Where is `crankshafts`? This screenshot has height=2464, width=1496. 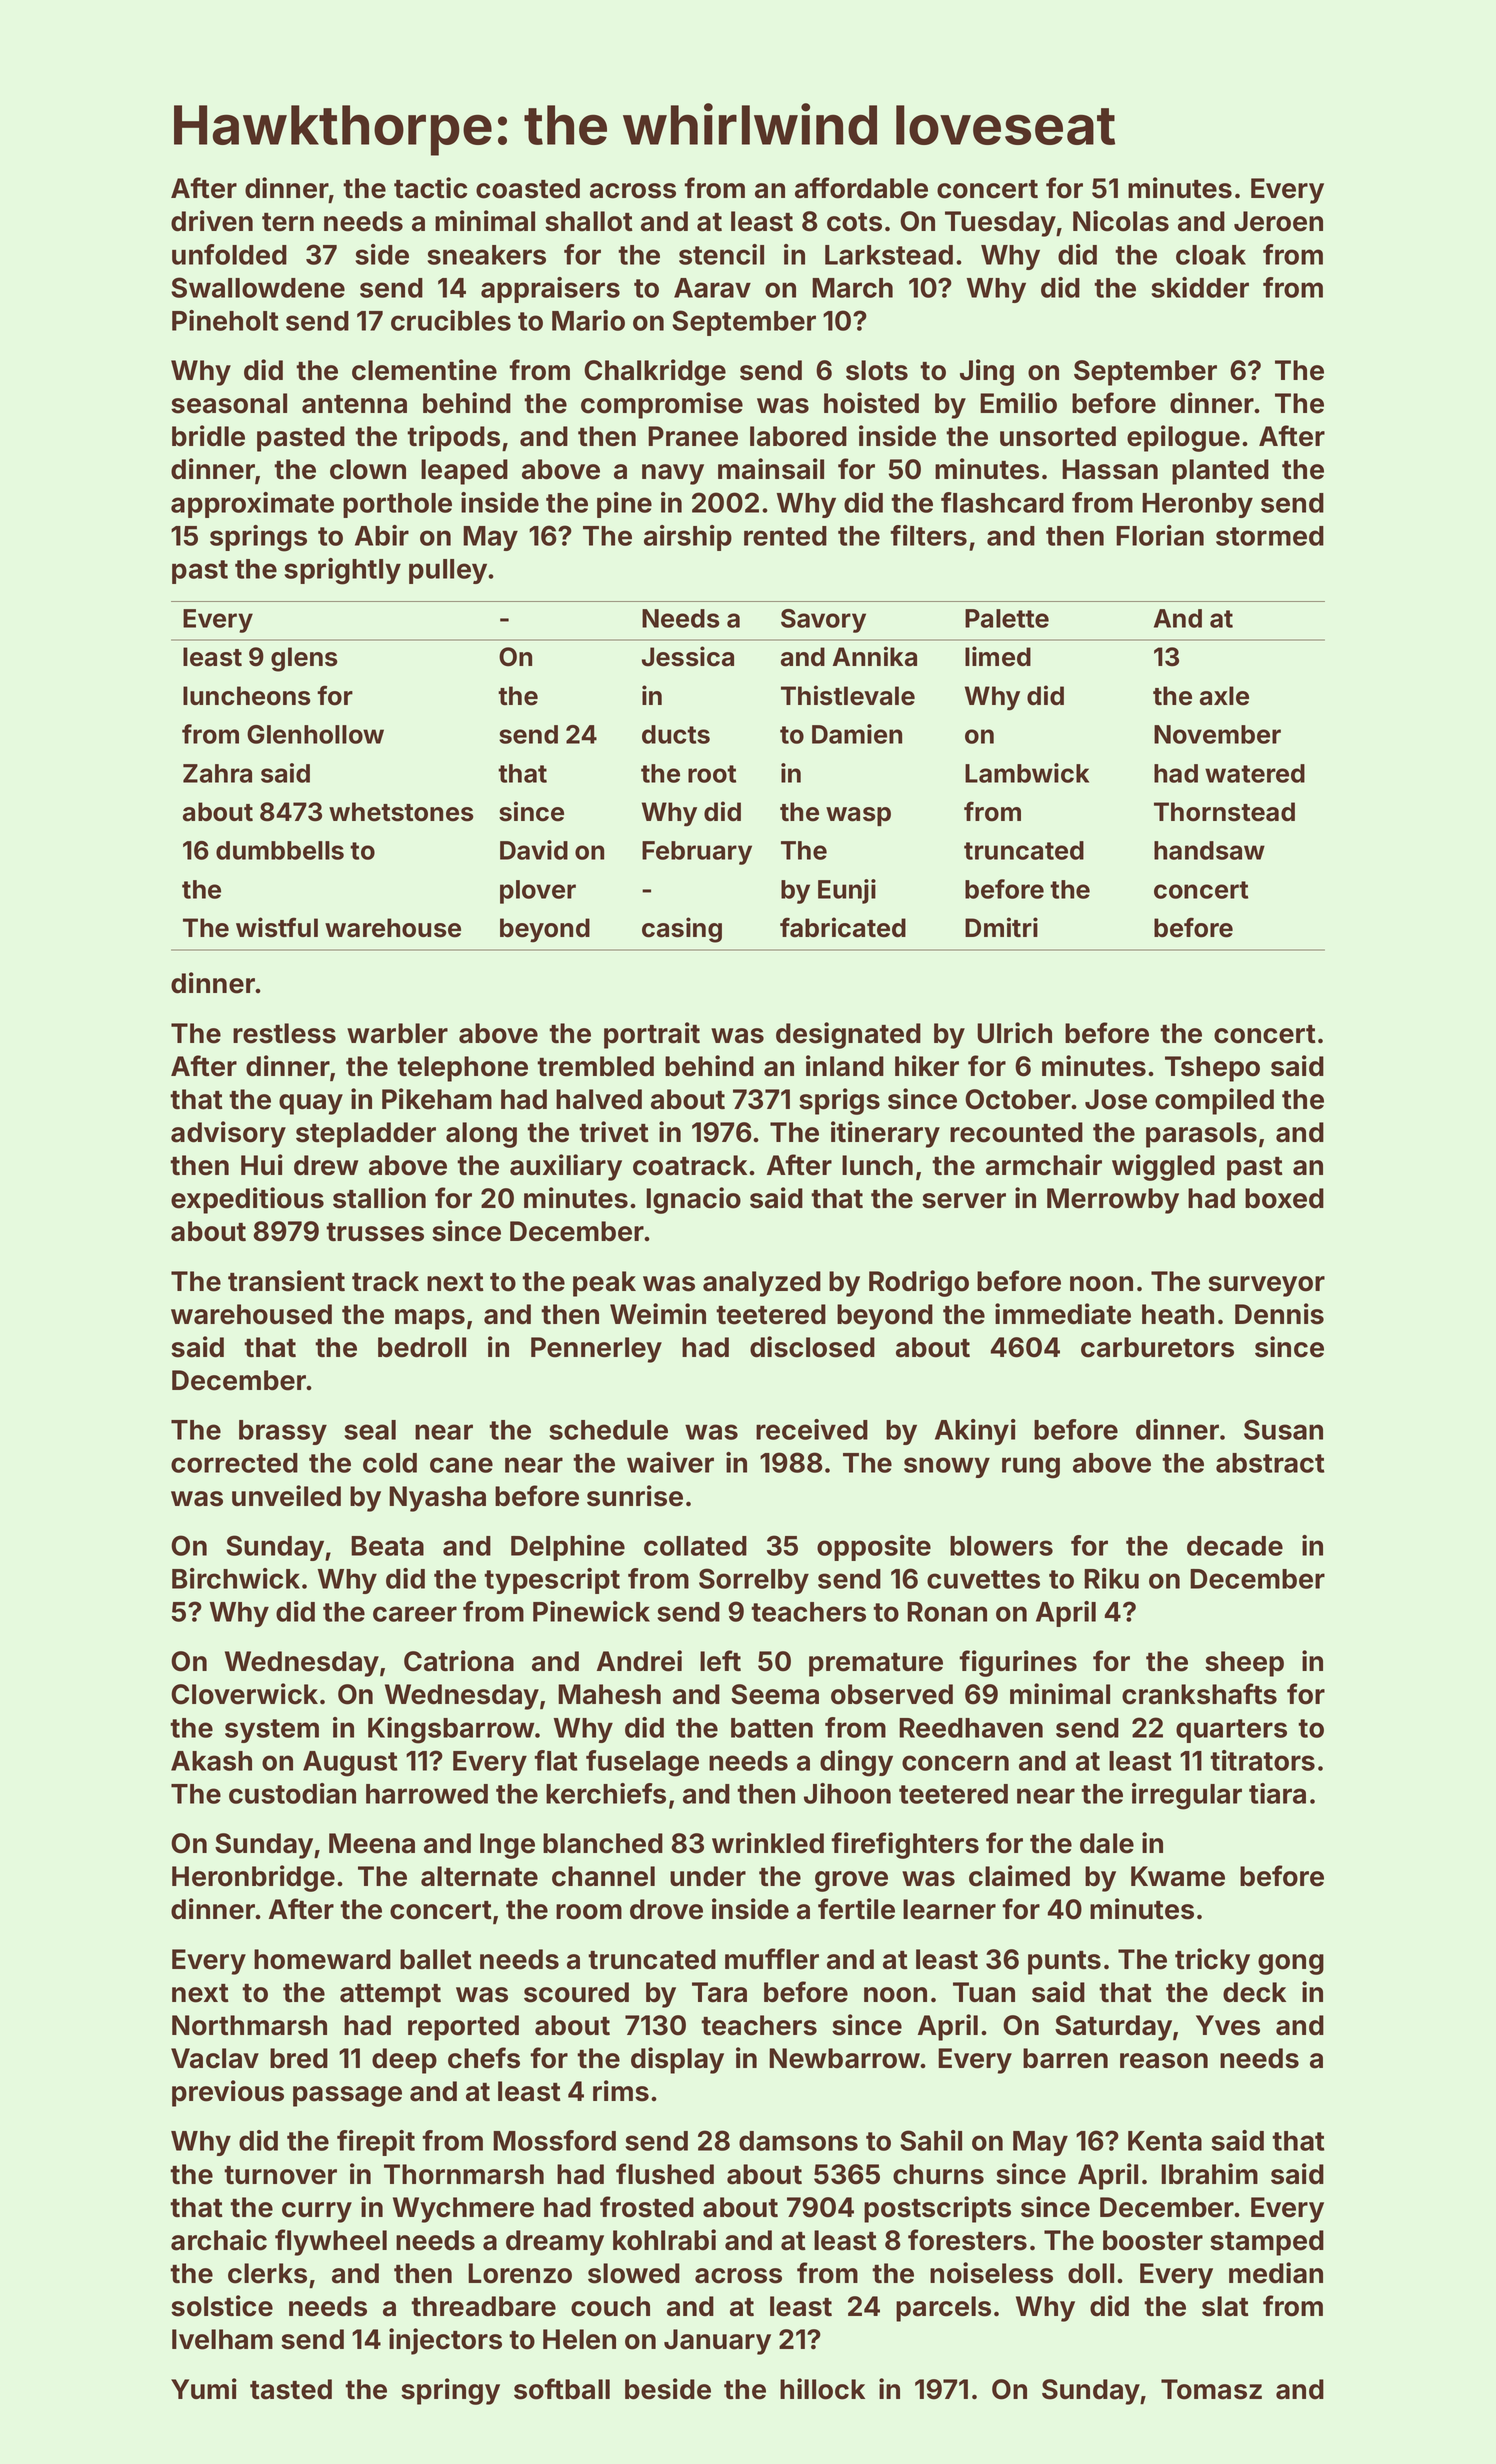
crankshafts is located at coordinates (1199, 1694).
